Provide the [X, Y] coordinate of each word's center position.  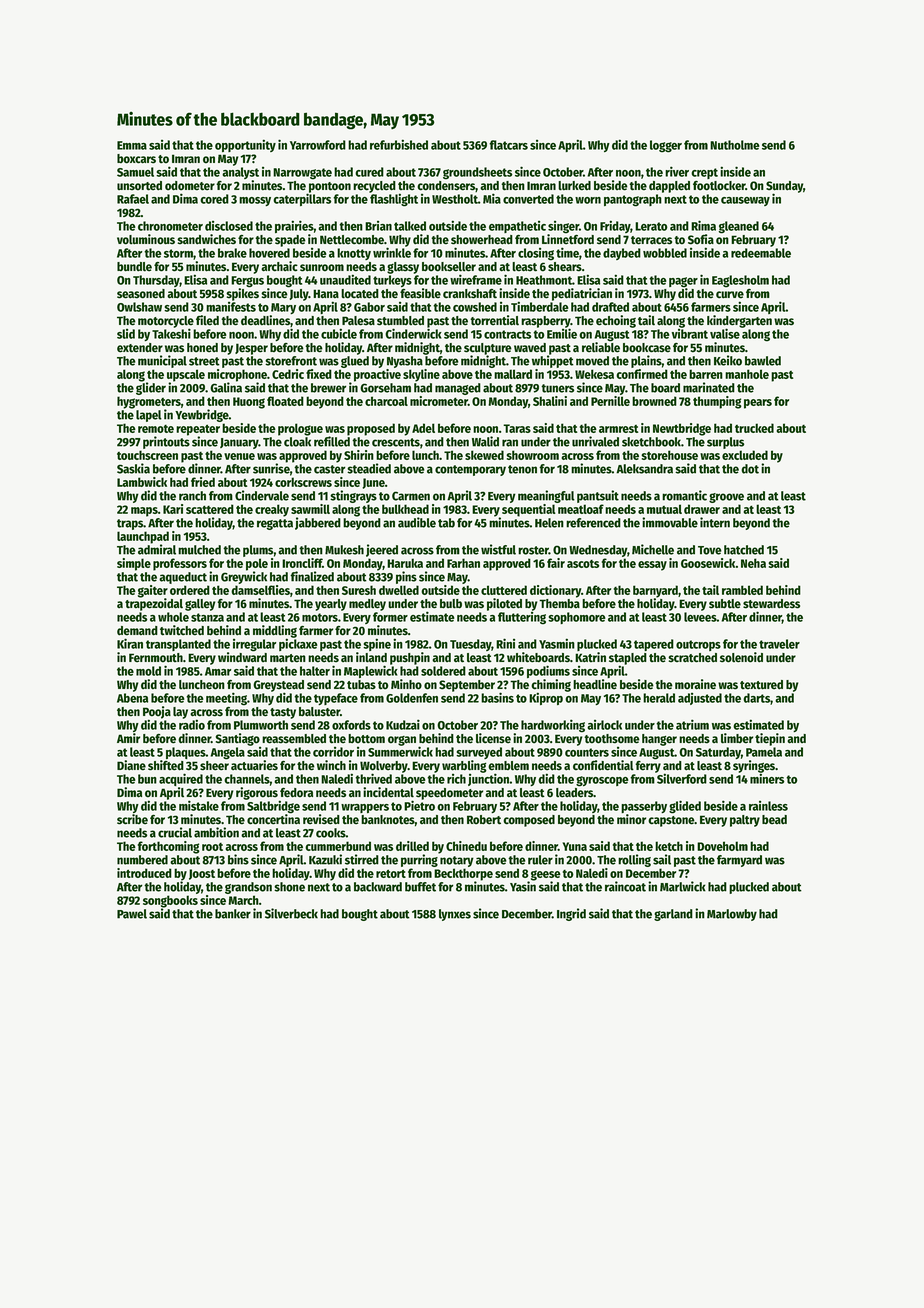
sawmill [310, 509]
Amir [128, 738]
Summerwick [400, 751]
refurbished [399, 144]
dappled [669, 187]
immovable [670, 522]
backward [378, 887]
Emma [132, 145]
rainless [768, 806]
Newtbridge [682, 429]
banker [233, 914]
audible [417, 522]
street [204, 361]
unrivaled [595, 441]
